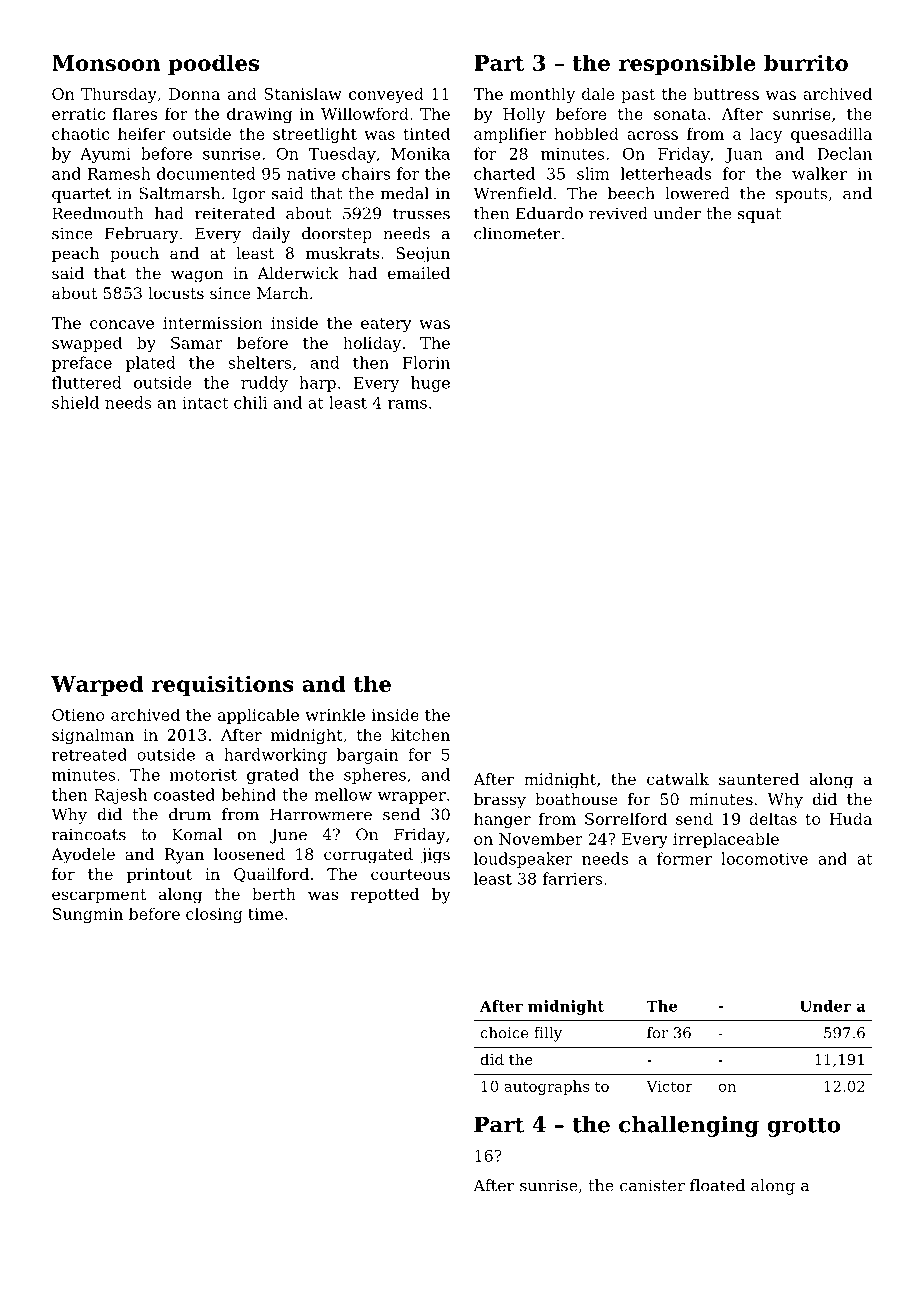 The width and height of the screenshot is (924, 1308). I want to click on autographs, so click(546, 1087).
